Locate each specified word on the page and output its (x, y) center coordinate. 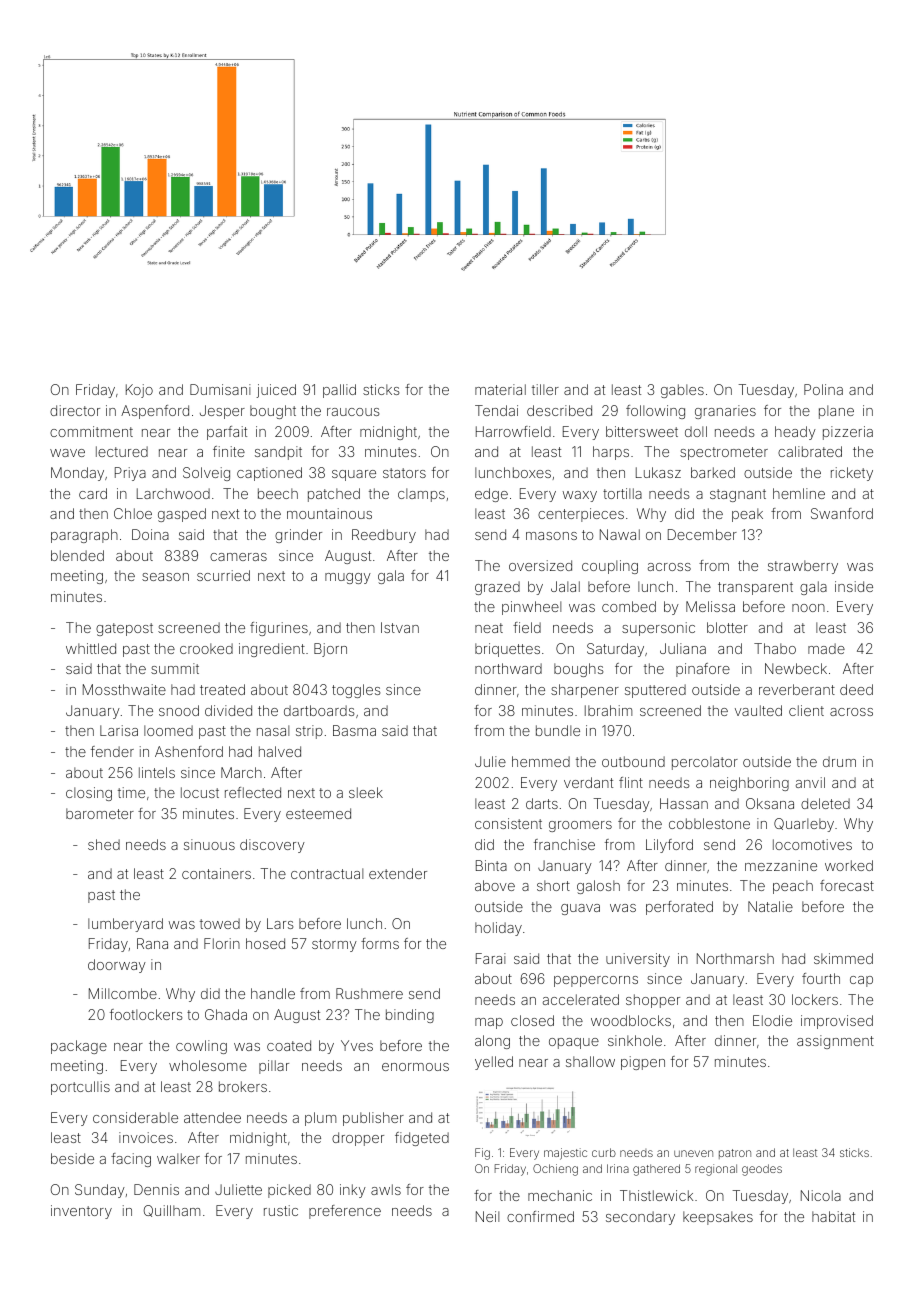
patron (735, 1154)
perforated (679, 908)
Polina (823, 389)
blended (77, 555)
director (75, 410)
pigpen (643, 1063)
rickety (852, 474)
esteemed (318, 813)
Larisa (119, 730)
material (500, 389)
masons (551, 536)
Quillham (172, 1211)
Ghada (226, 1014)
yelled (494, 1063)
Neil (487, 1216)
